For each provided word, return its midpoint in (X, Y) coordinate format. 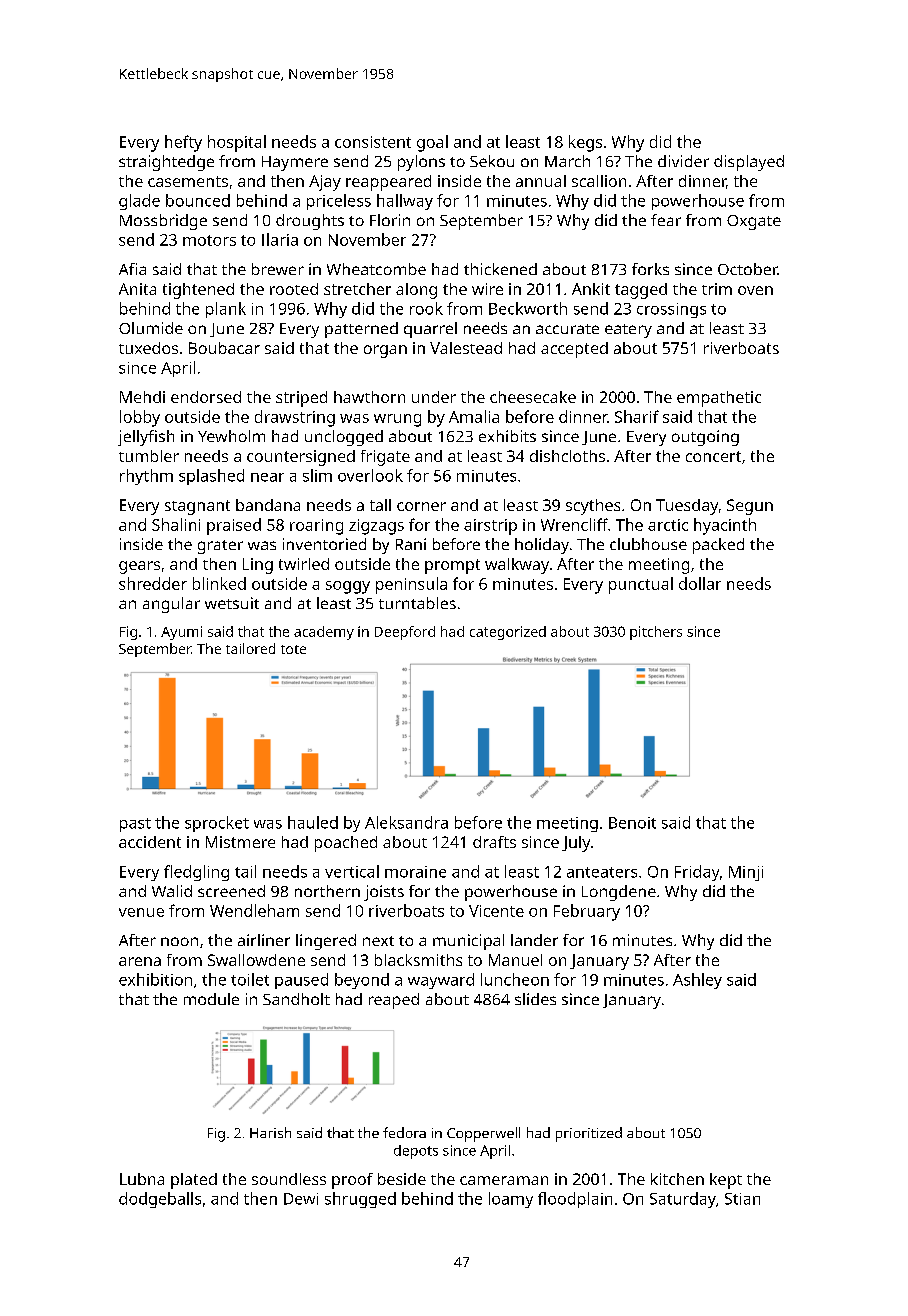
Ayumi (181, 633)
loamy (511, 1200)
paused (301, 981)
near (267, 477)
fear (666, 220)
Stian (742, 1199)
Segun (750, 507)
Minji (746, 873)
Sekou (492, 161)
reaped (394, 1001)
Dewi (301, 1199)
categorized (508, 633)
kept (726, 1181)
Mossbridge (163, 222)
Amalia (474, 416)
